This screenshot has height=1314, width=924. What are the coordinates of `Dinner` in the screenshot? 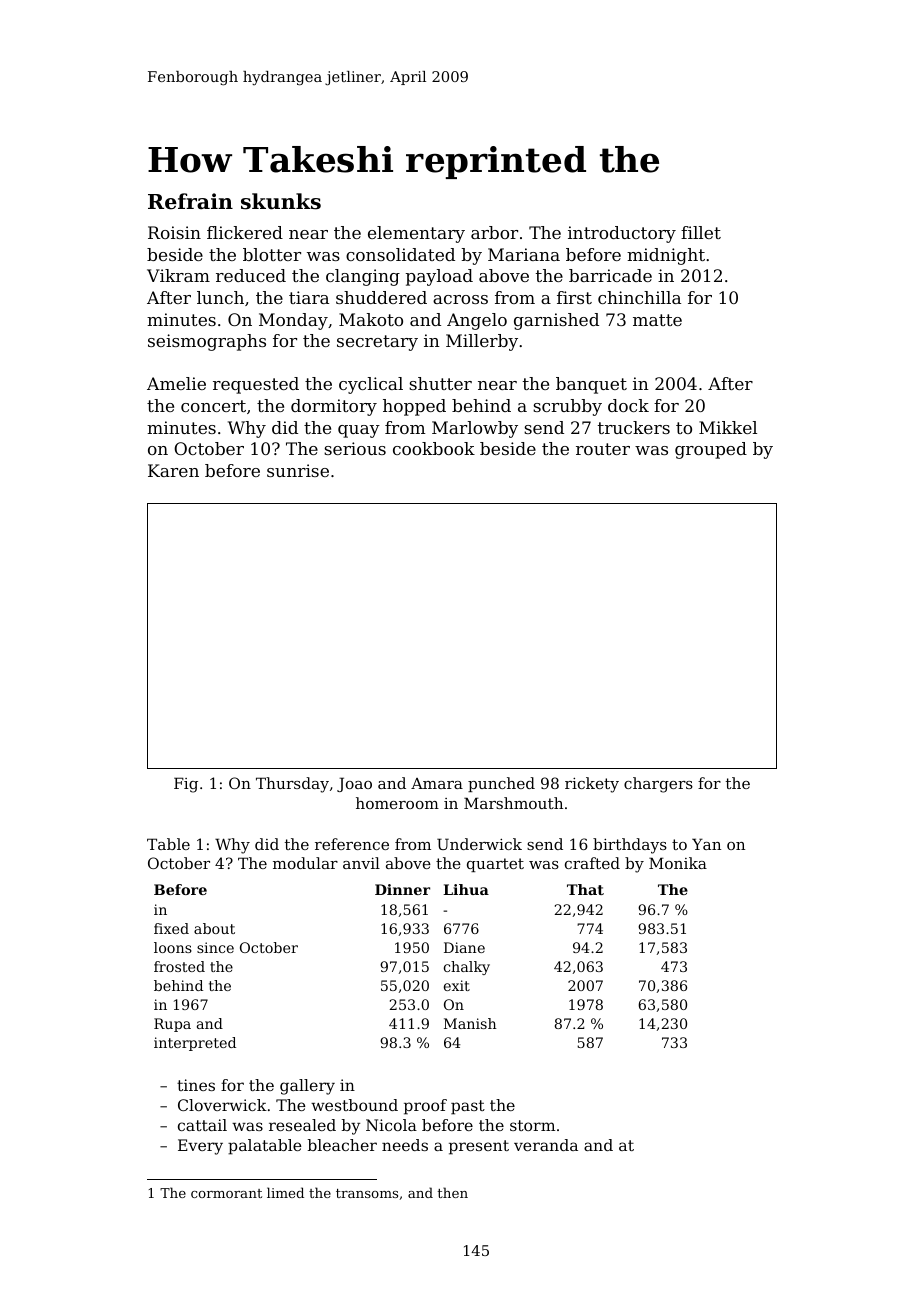 It's located at (402, 889).
